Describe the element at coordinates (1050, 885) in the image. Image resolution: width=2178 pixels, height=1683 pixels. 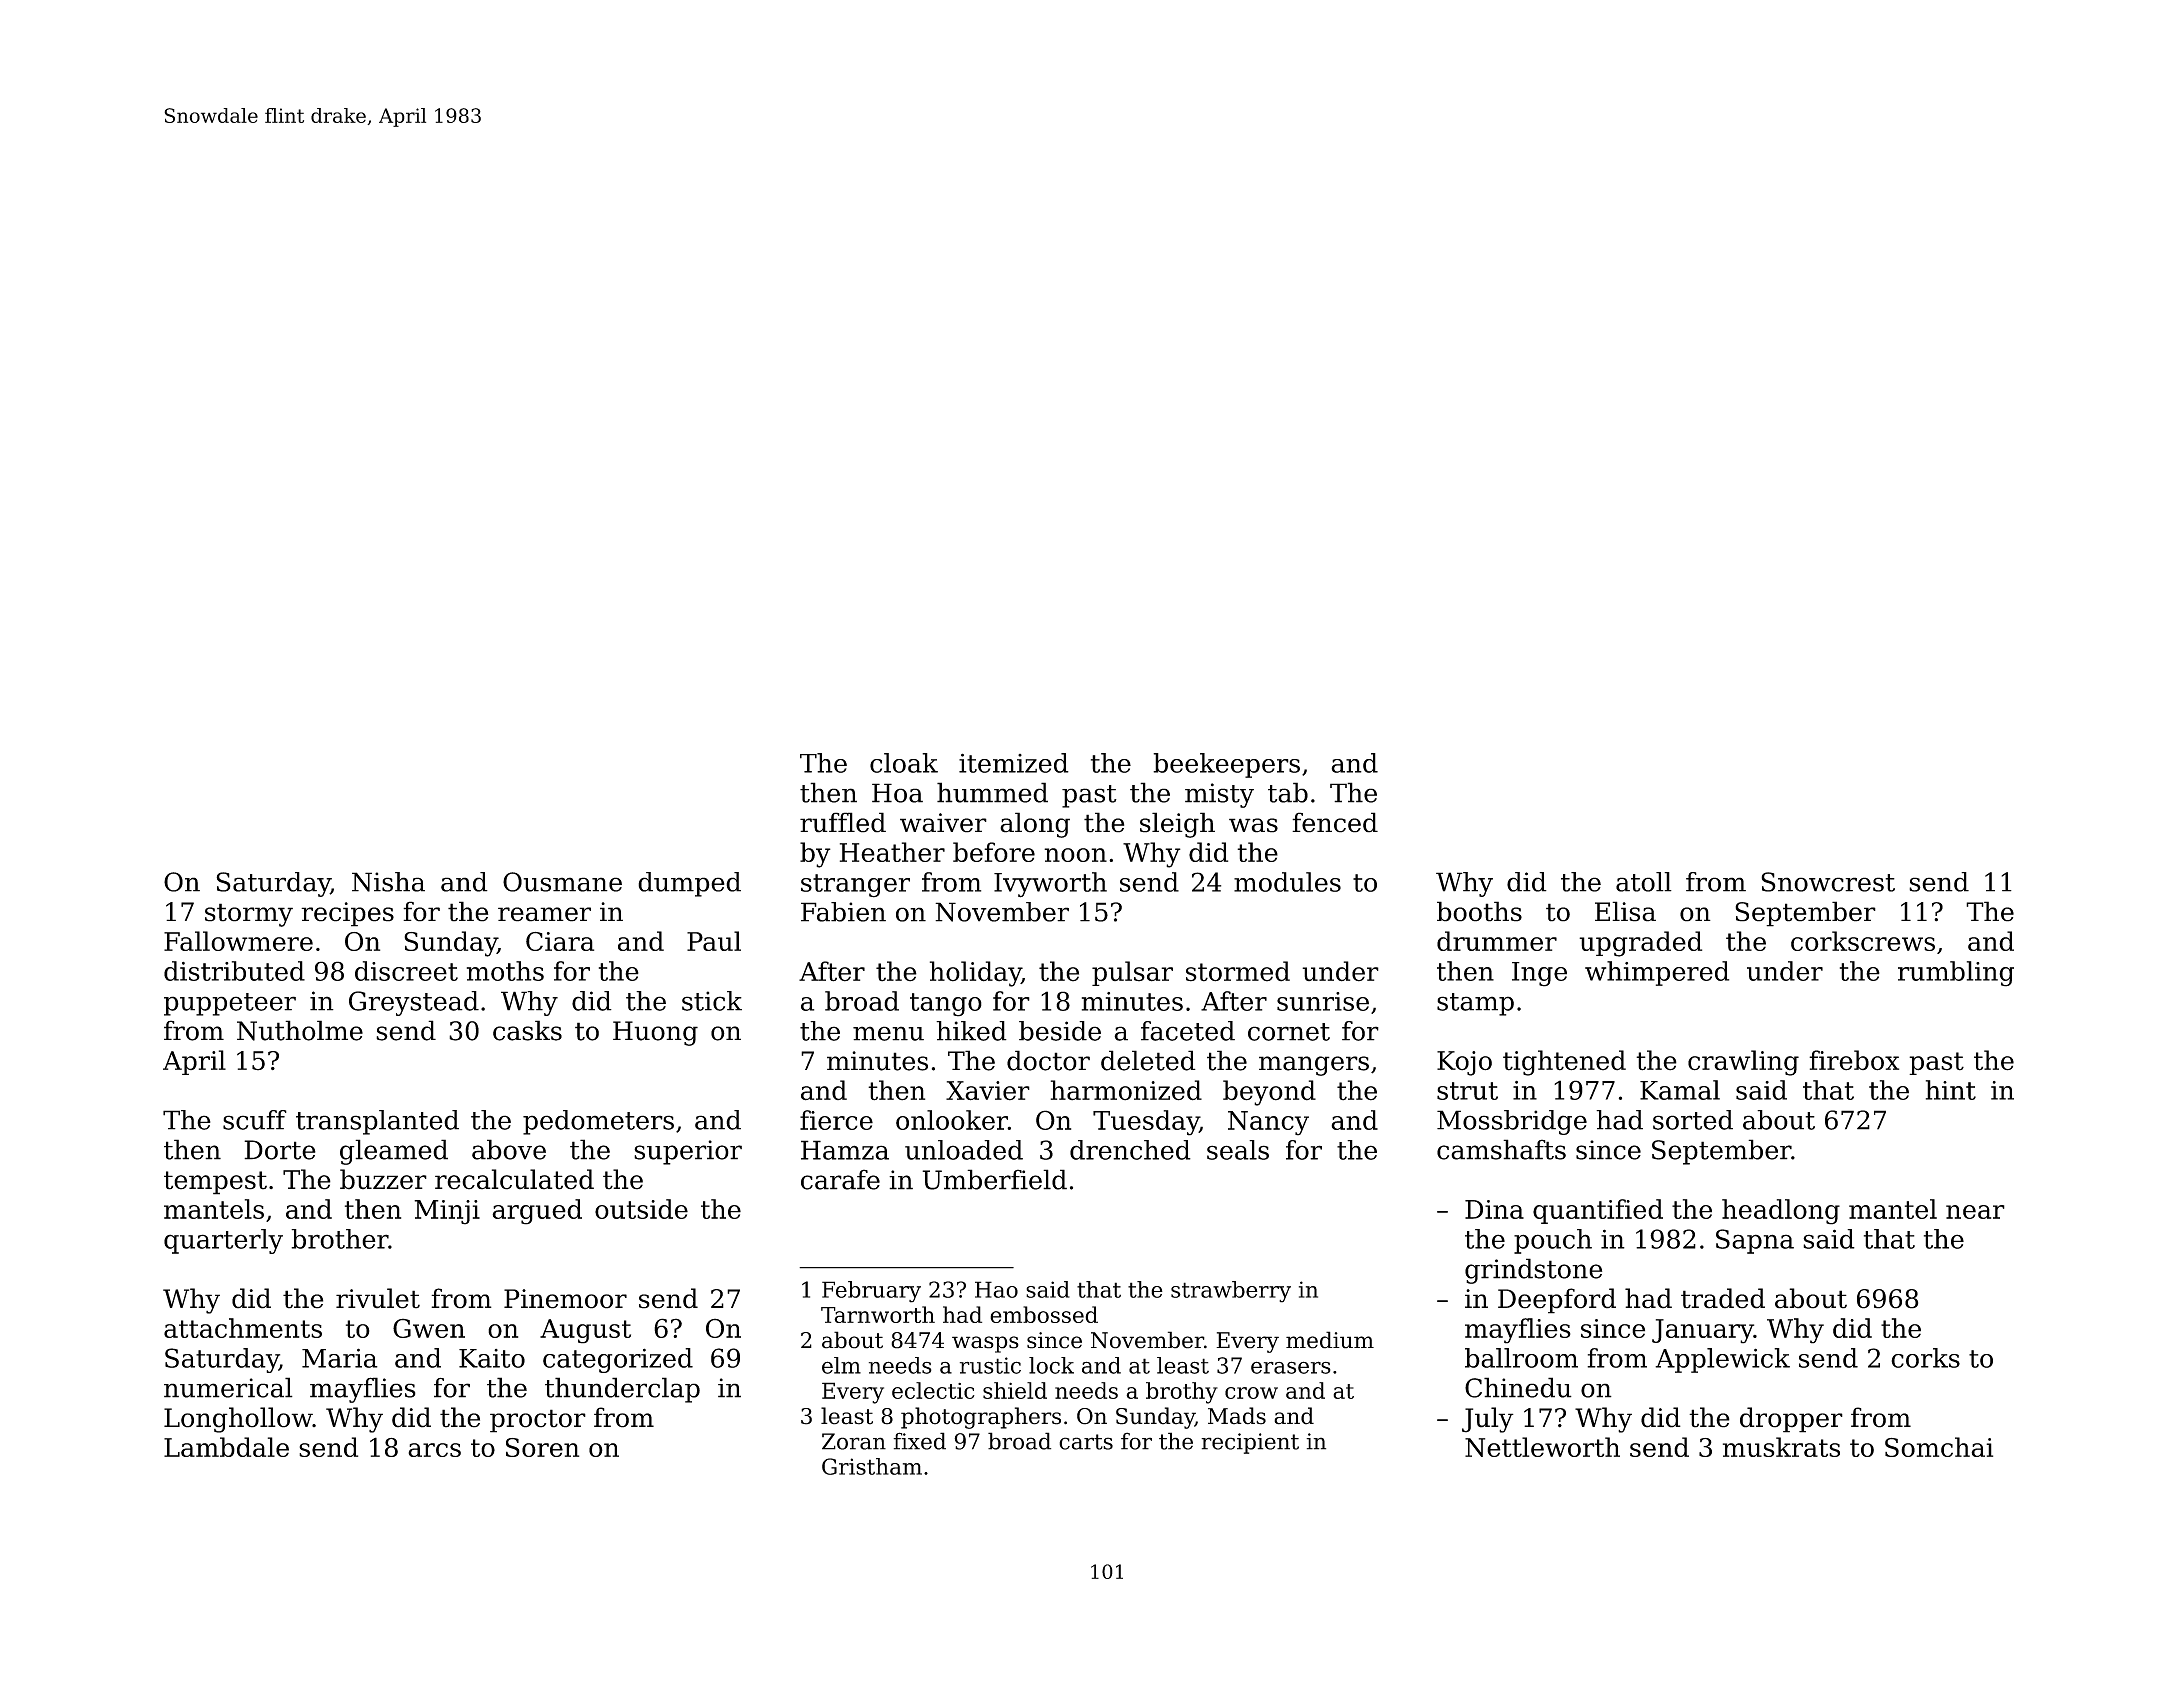
I see `Ivyworth` at that location.
